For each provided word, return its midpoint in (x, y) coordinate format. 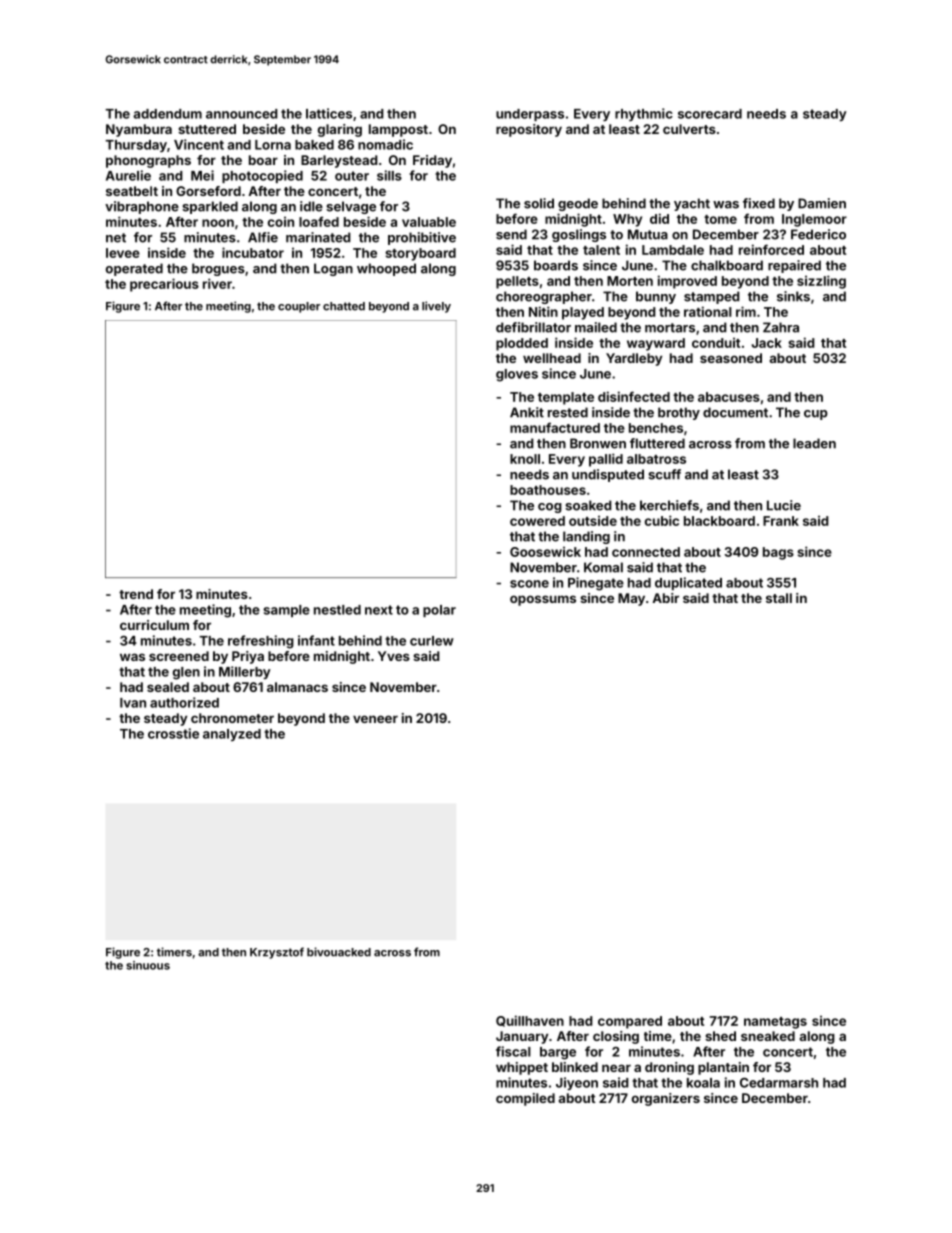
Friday (432, 161)
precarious (164, 285)
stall (779, 598)
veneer (375, 719)
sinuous (148, 965)
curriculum (154, 625)
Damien (822, 203)
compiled (525, 1099)
